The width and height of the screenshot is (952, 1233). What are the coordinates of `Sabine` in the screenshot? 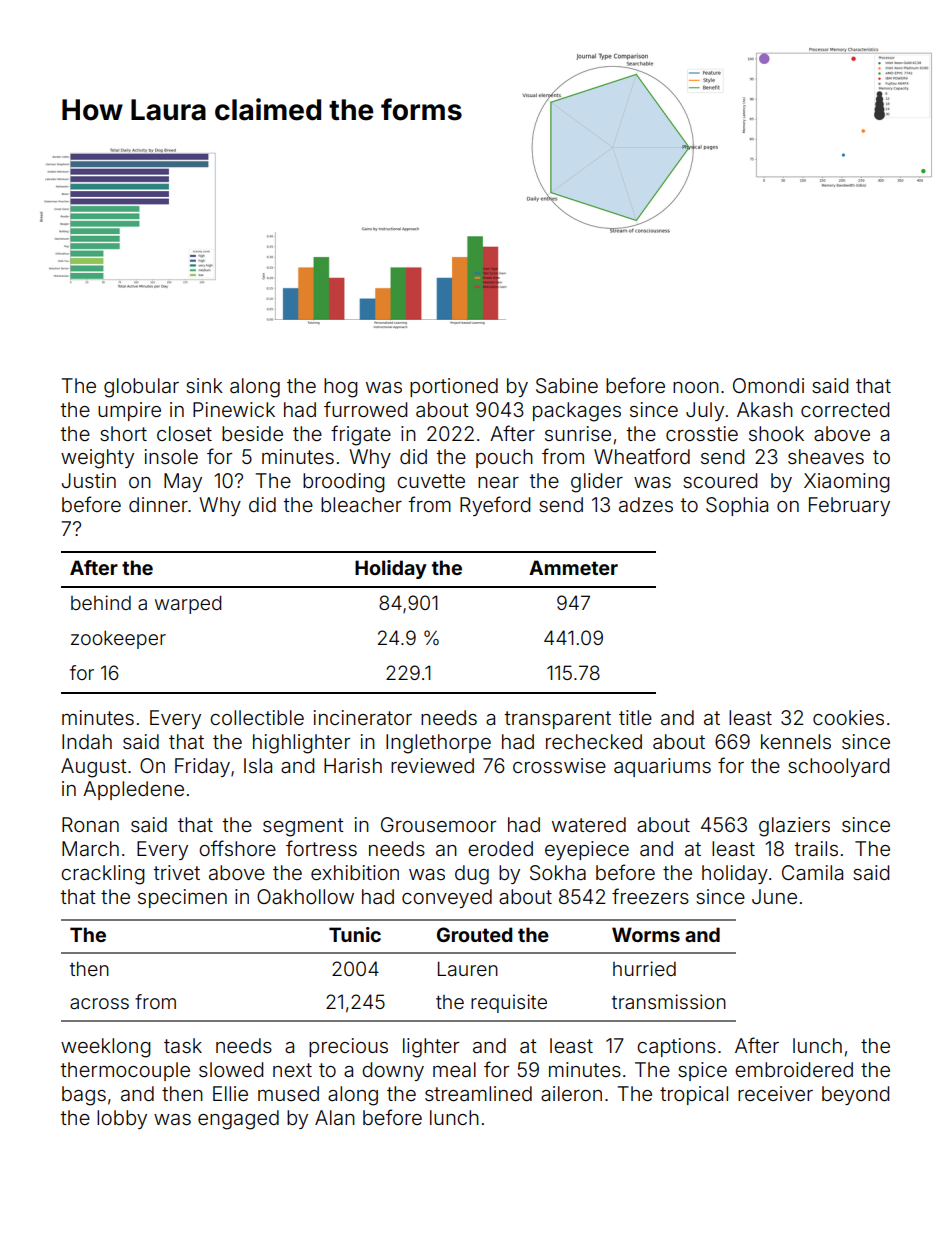 It's located at (567, 386).
